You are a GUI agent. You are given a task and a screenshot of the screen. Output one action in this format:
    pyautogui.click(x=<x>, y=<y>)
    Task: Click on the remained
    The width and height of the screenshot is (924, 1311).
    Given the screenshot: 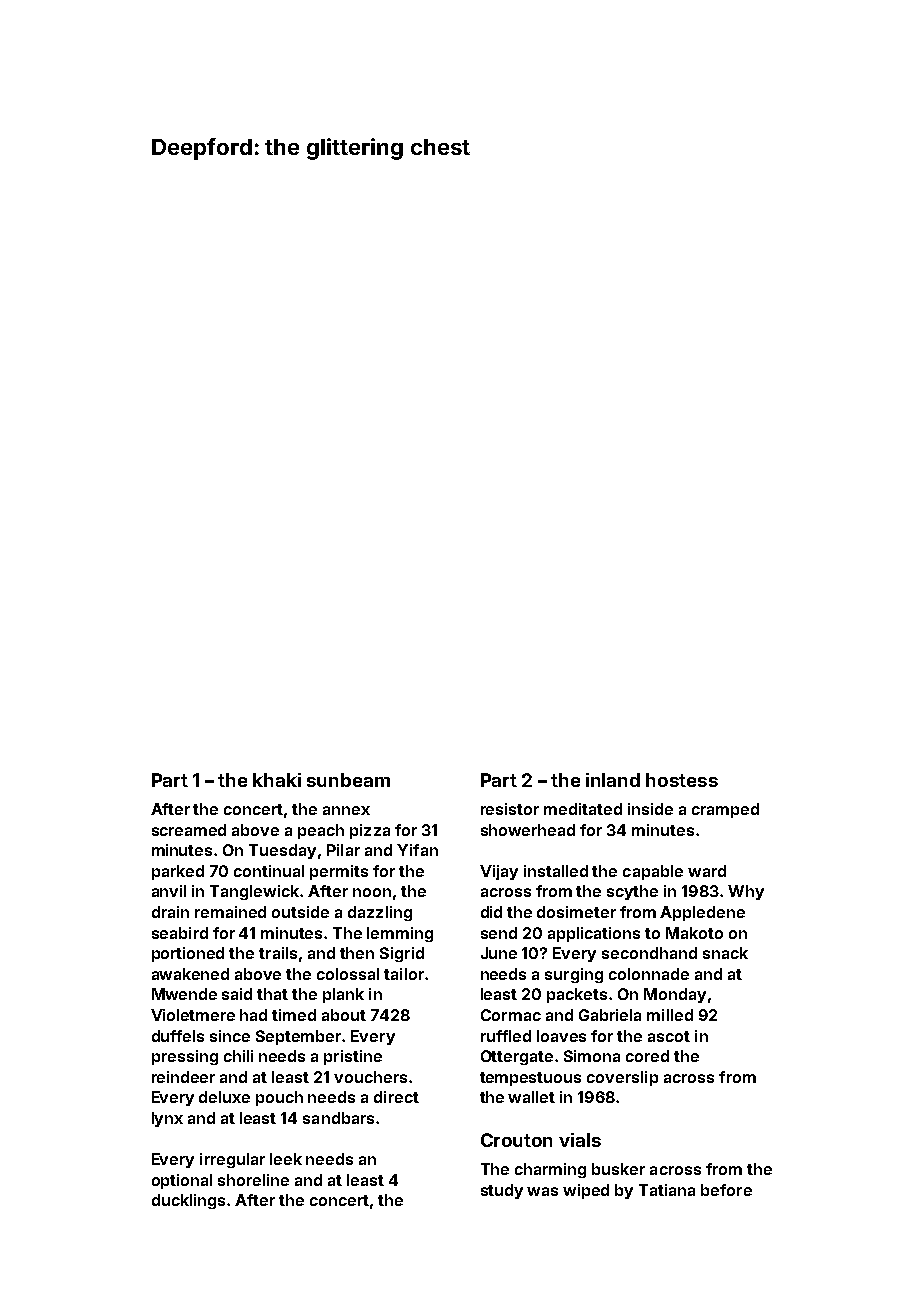 What is the action you would take?
    pyautogui.click(x=230, y=912)
